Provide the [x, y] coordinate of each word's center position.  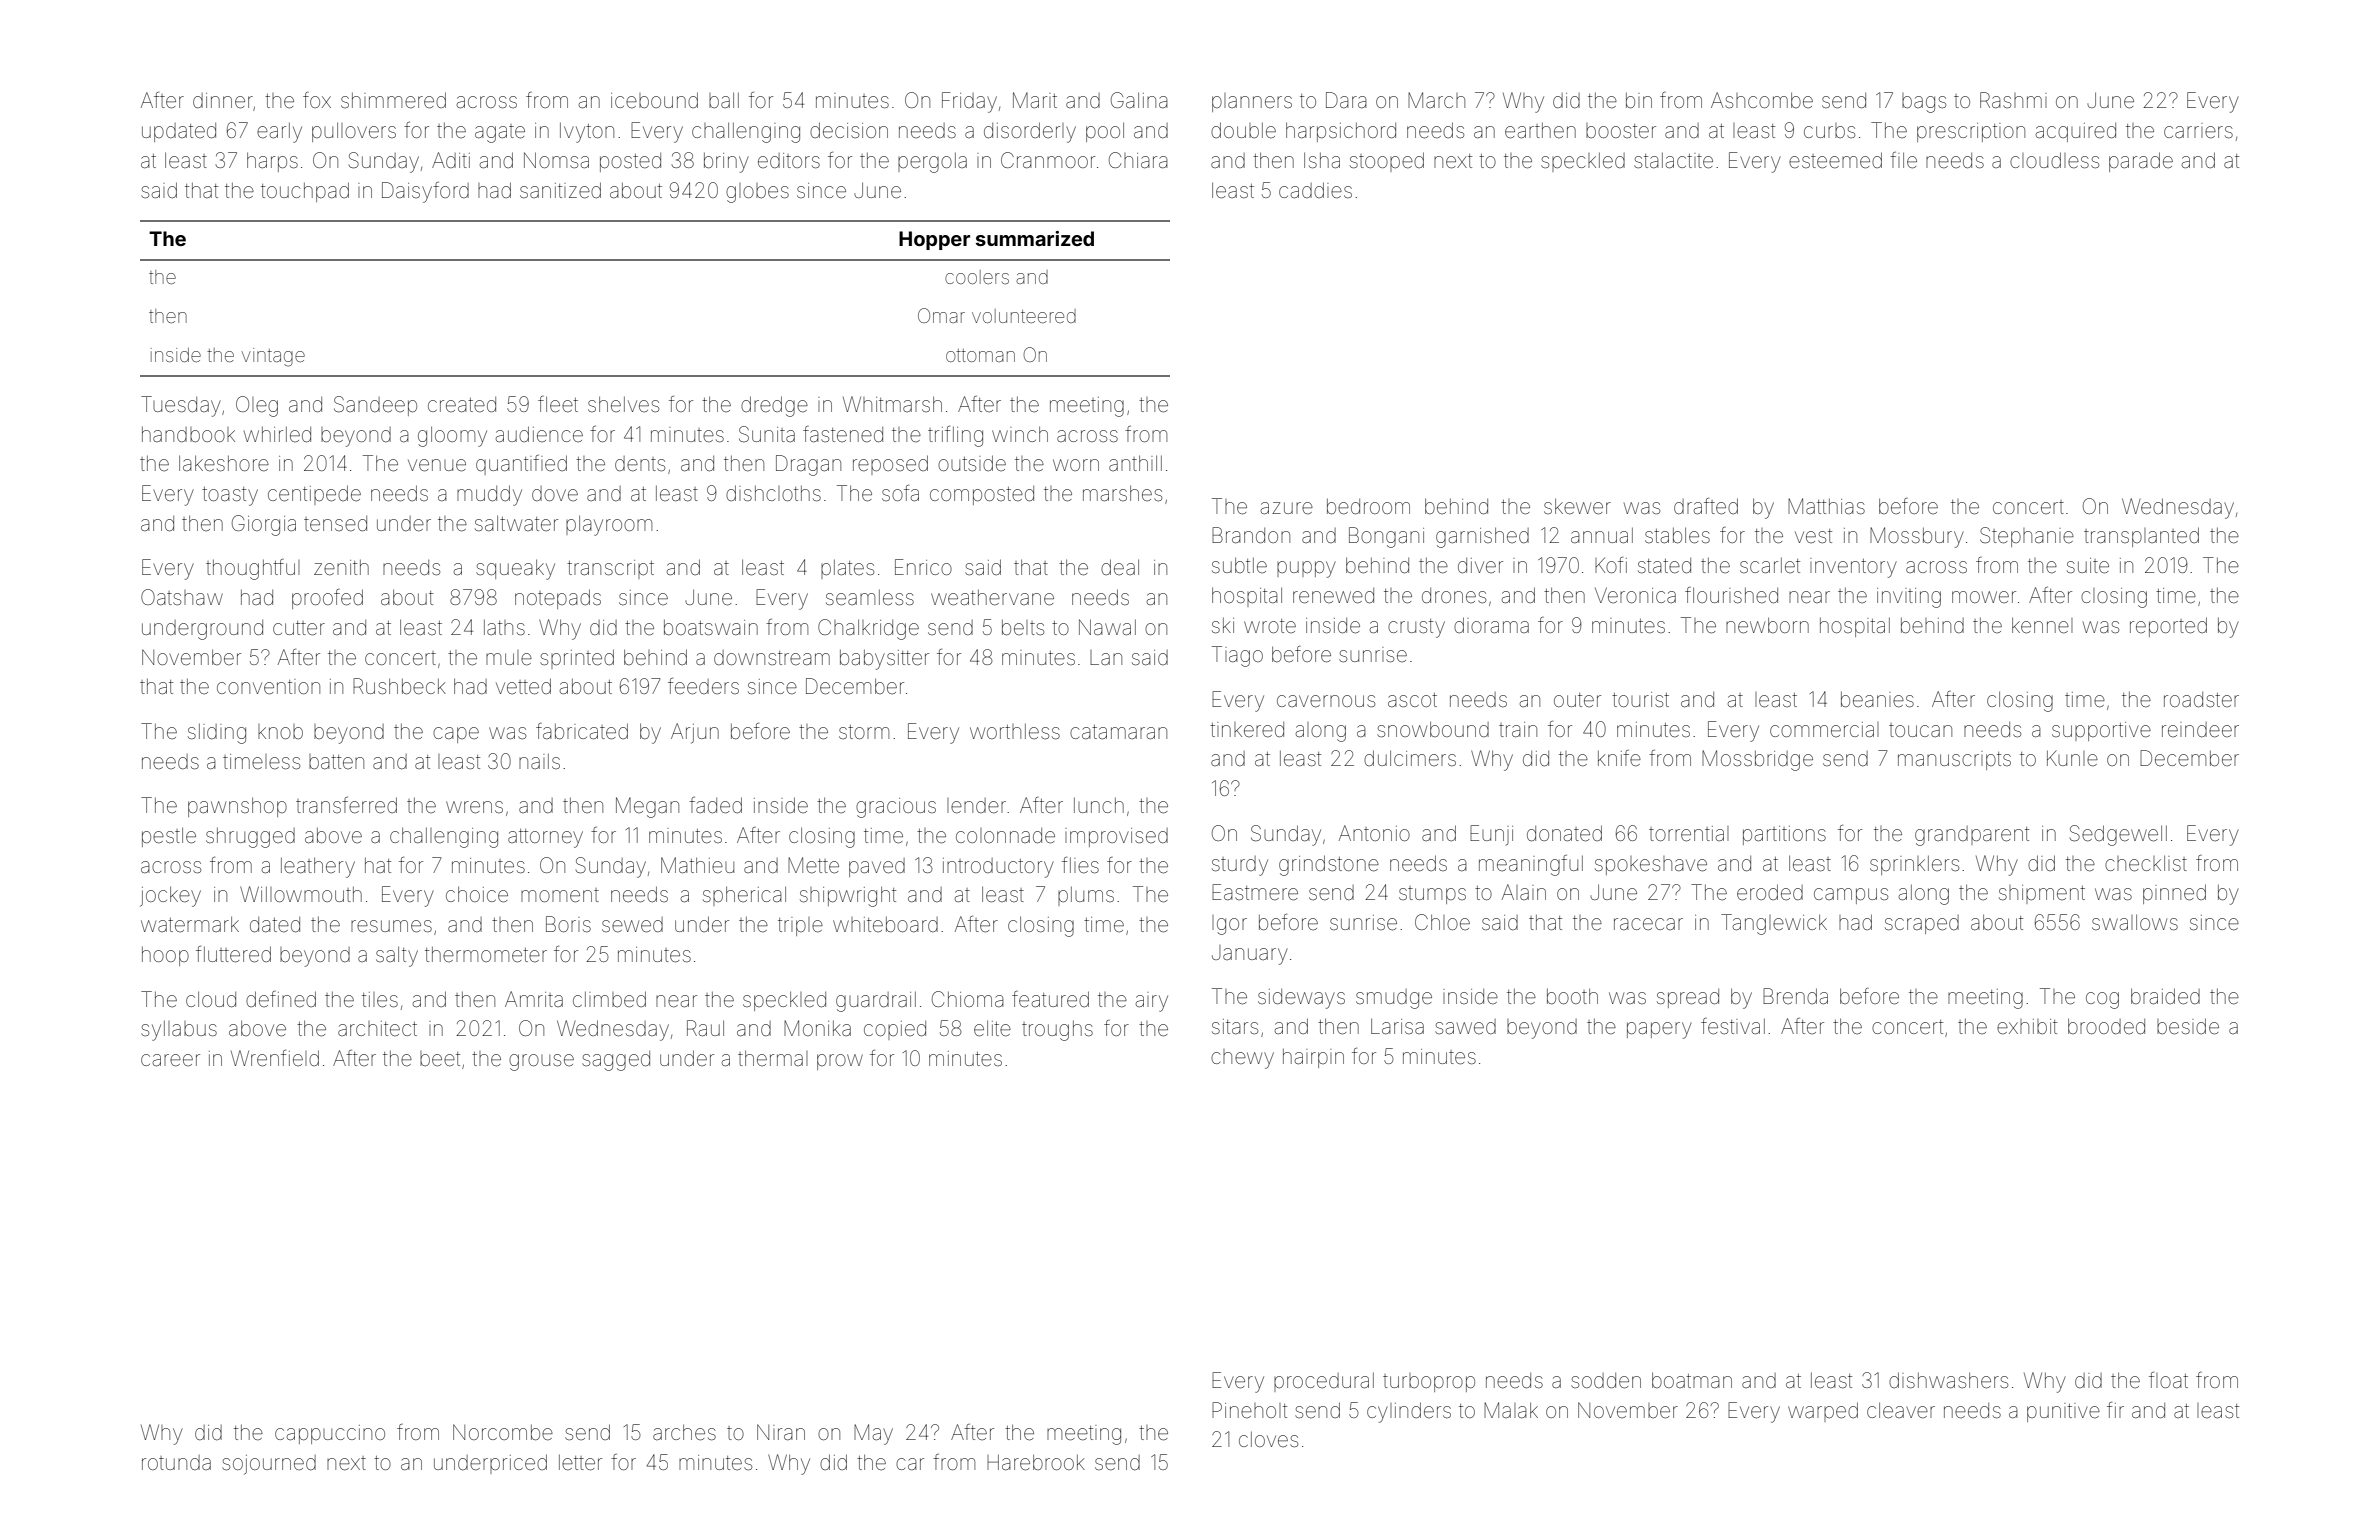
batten [336, 761]
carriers [2198, 131]
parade [2141, 162]
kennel [2042, 625]
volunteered [1024, 316]
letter [580, 1463]
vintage [273, 357]
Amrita [534, 999]
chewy [1242, 1059]
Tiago [1237, 656]
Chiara [1138, 160]
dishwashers [1948, 1380]
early [279, 133]
